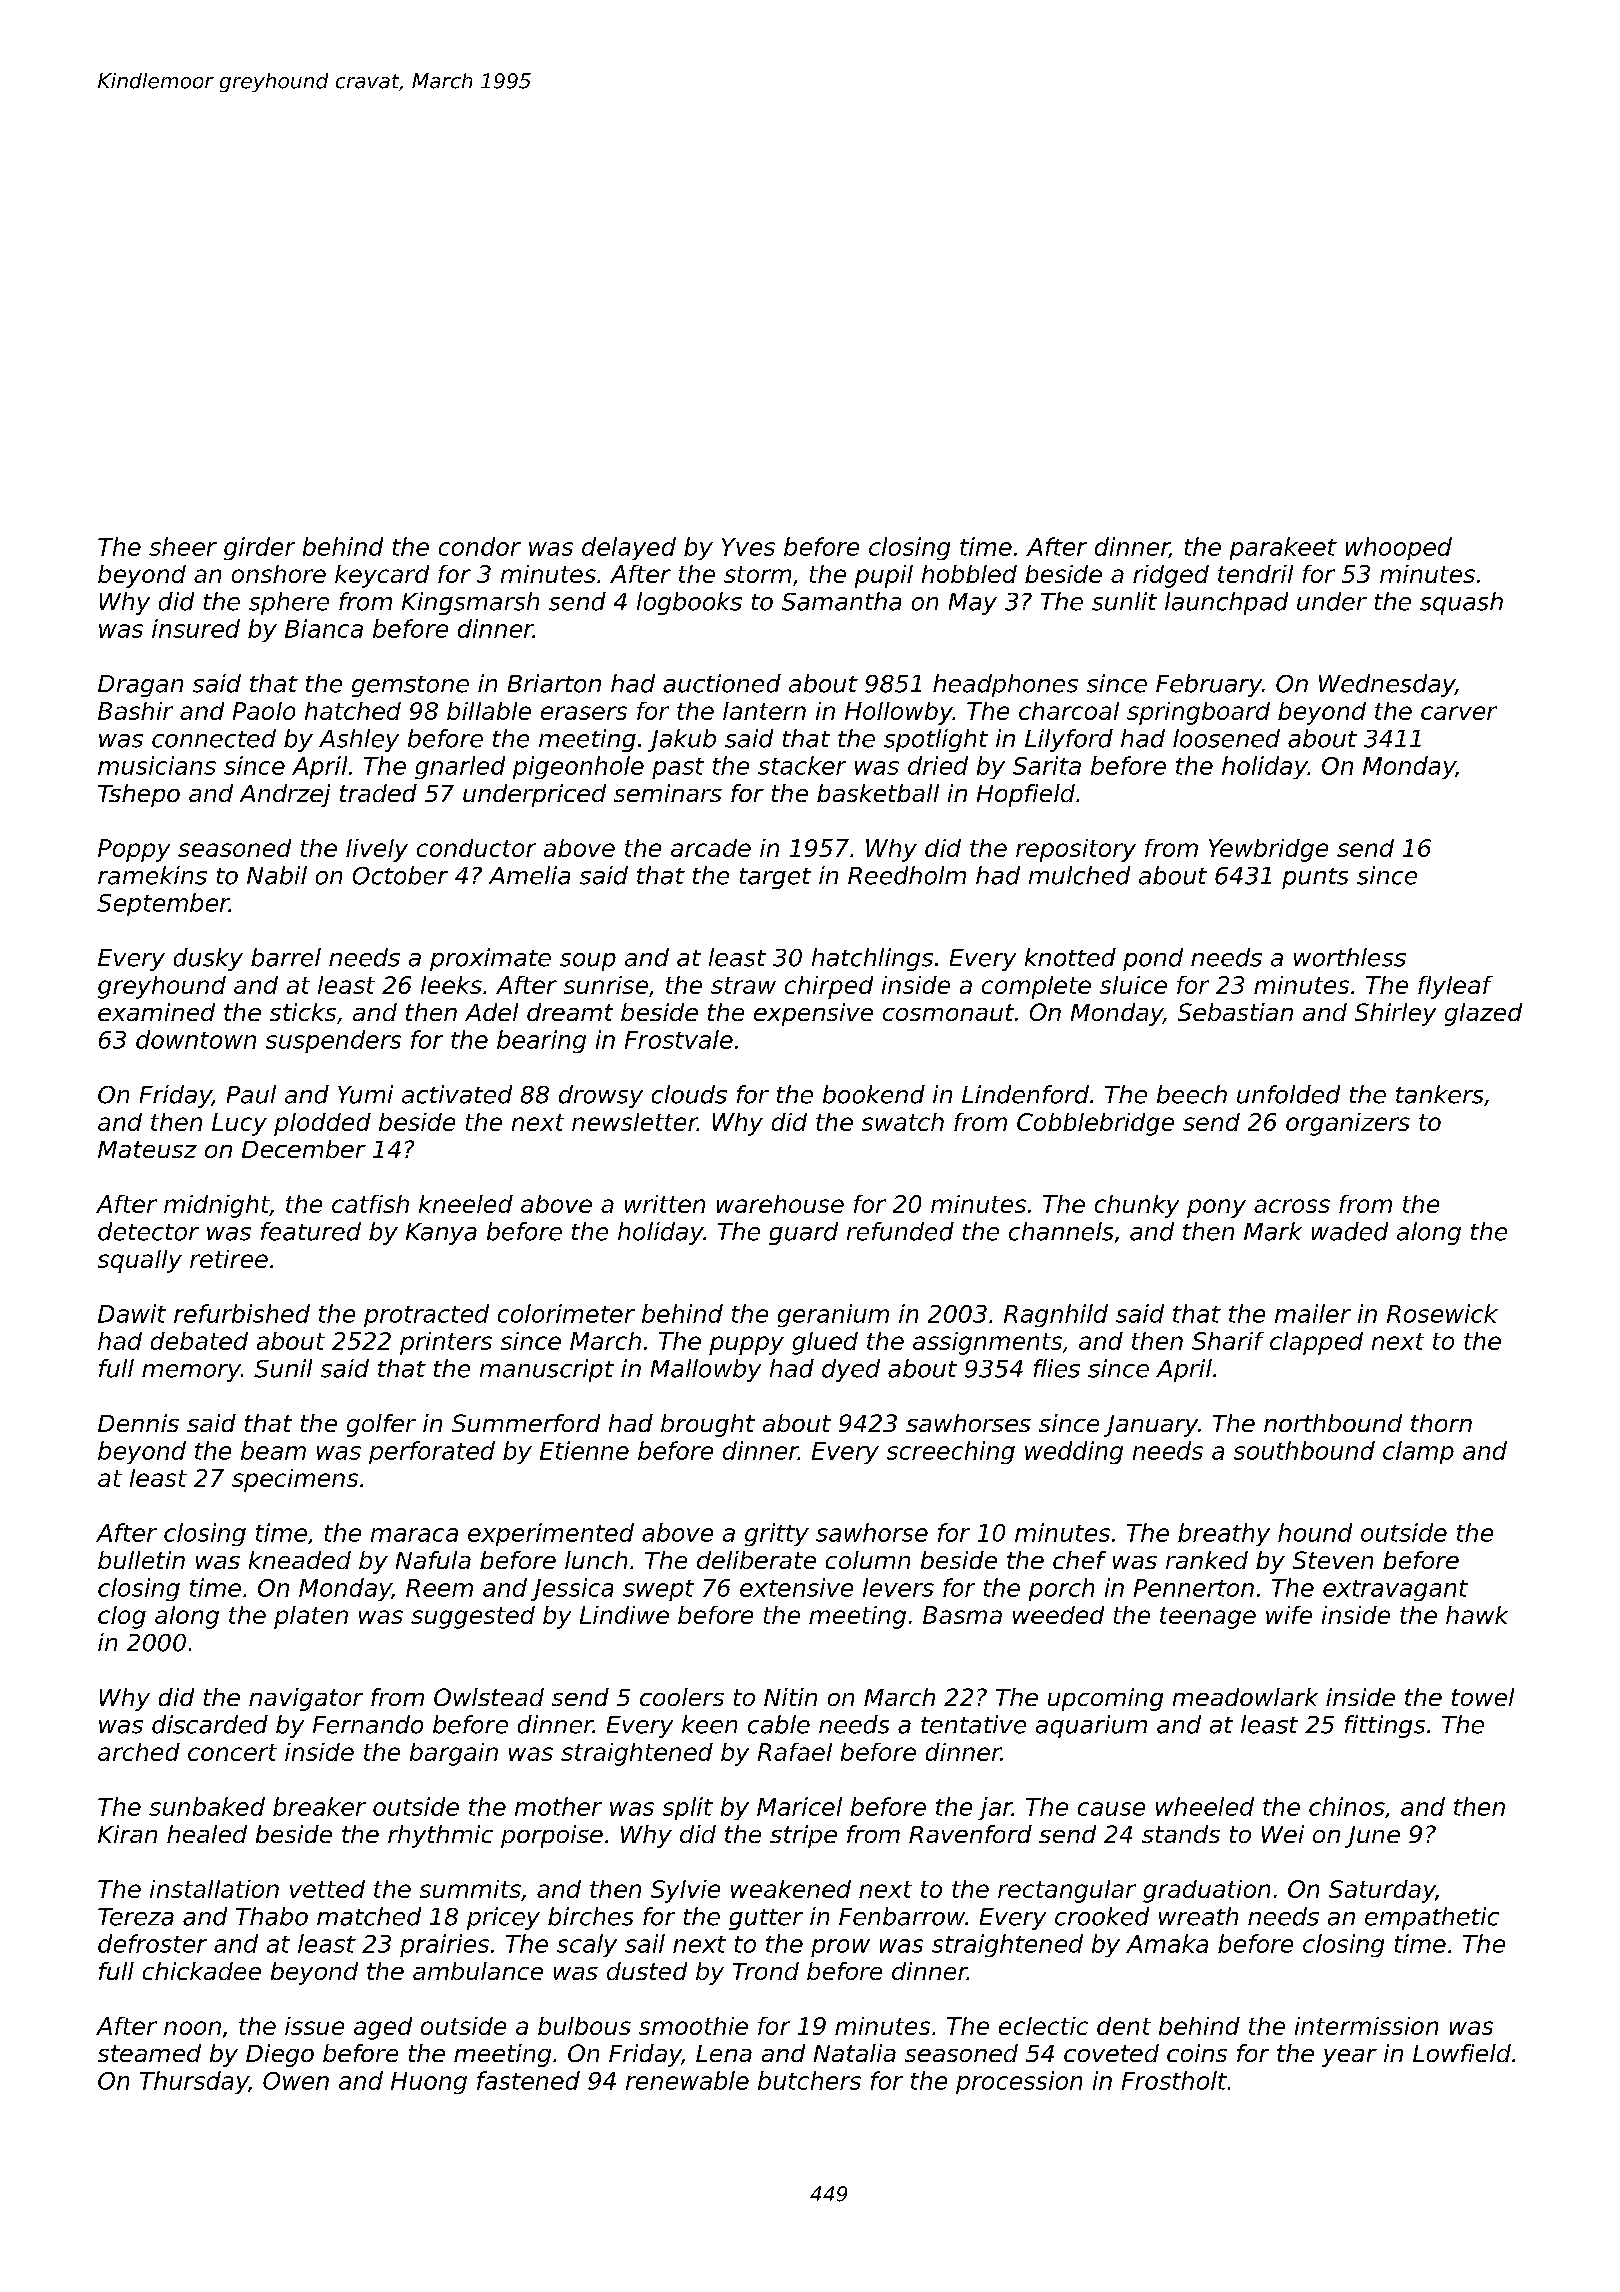 The image size is (1620, 2292). I want to click on specimens, so click(295, 1480).
